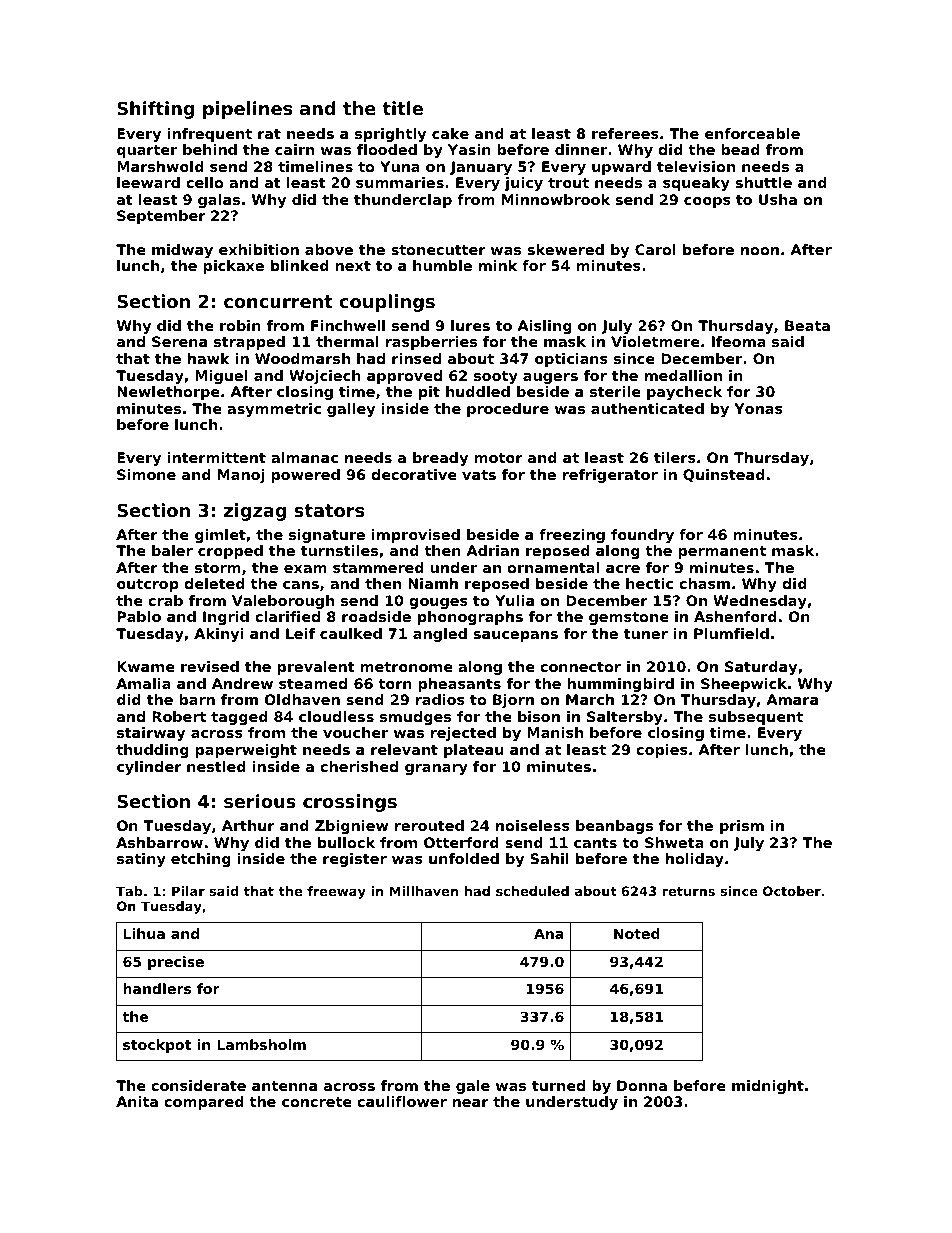 Image resolution: width=952 pixels, height=1233 pixels. What do you see at coordinates (155, 110) in the screenshot?
I see `Shifting` at bounding box center [155, 110].
